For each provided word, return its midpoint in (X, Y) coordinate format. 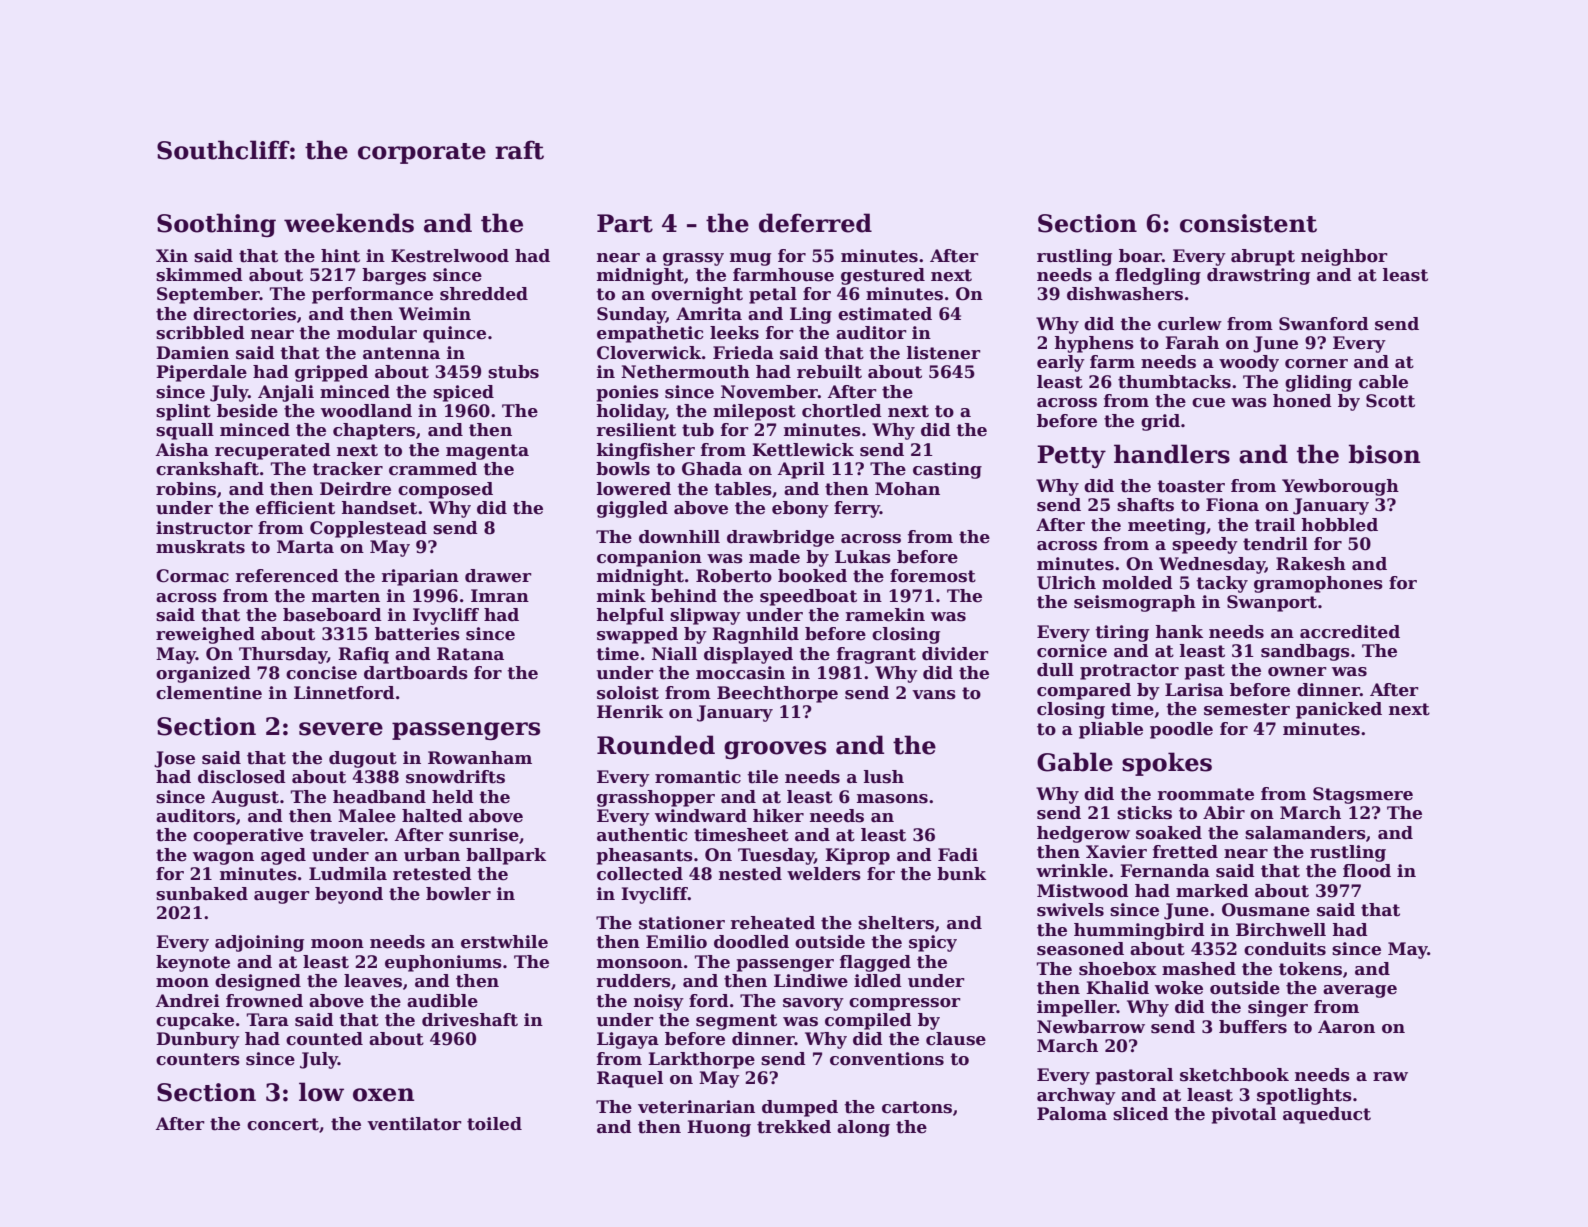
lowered (634, 489)
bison (1384, 454)
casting (947, 470)
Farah (1192, 343)
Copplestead (368, 529)
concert (283, 1124)
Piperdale (201, 373)
